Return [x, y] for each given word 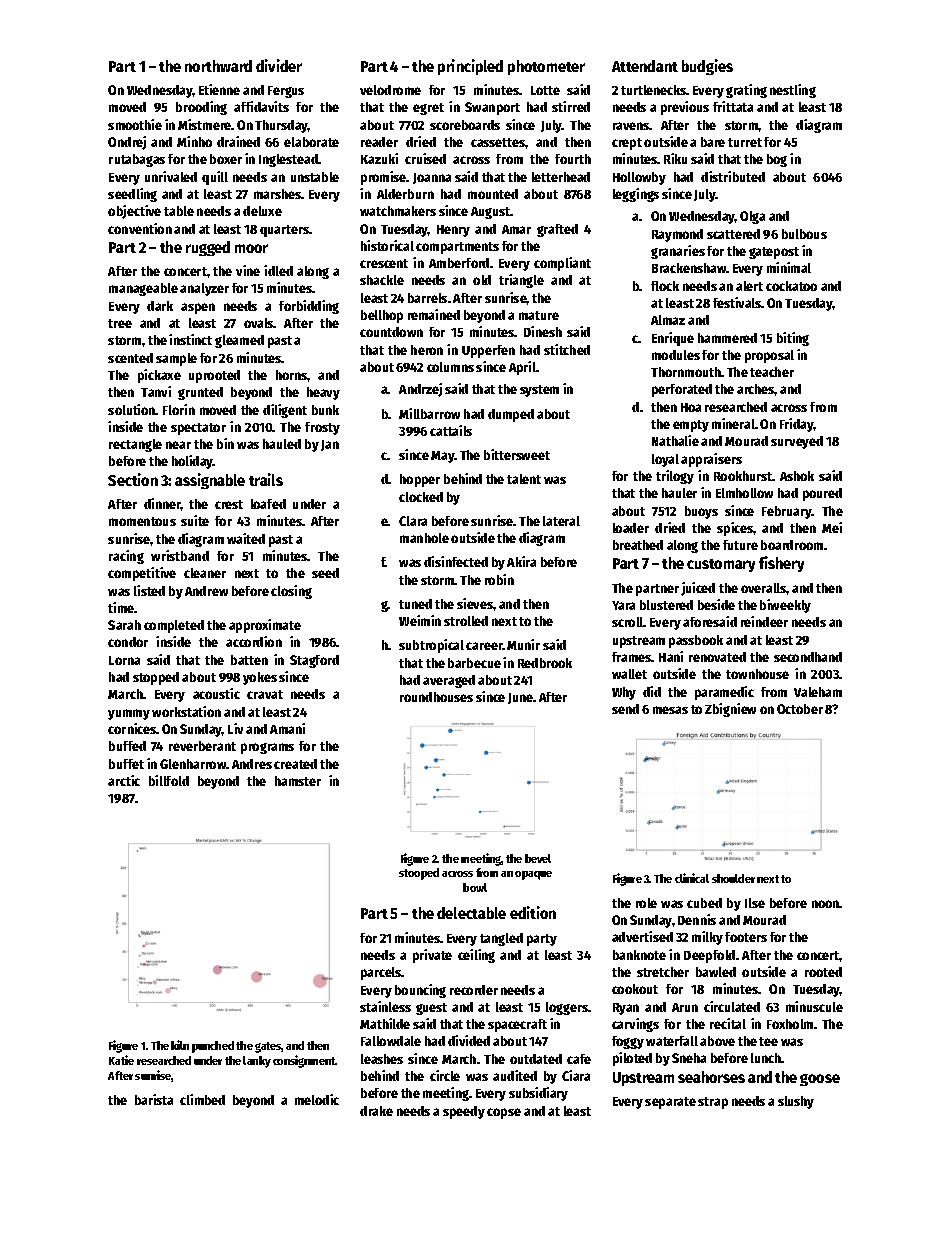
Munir [523, 644]
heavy [323, 393]
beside [716, 604]
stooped [419, 874]
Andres [252, 764]
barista [154, 1099]
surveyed [797, 442]
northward [218, 66]
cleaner [205, 573]
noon [826, 904]
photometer [546, 67]
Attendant [645, 66]
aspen [198, 308]
